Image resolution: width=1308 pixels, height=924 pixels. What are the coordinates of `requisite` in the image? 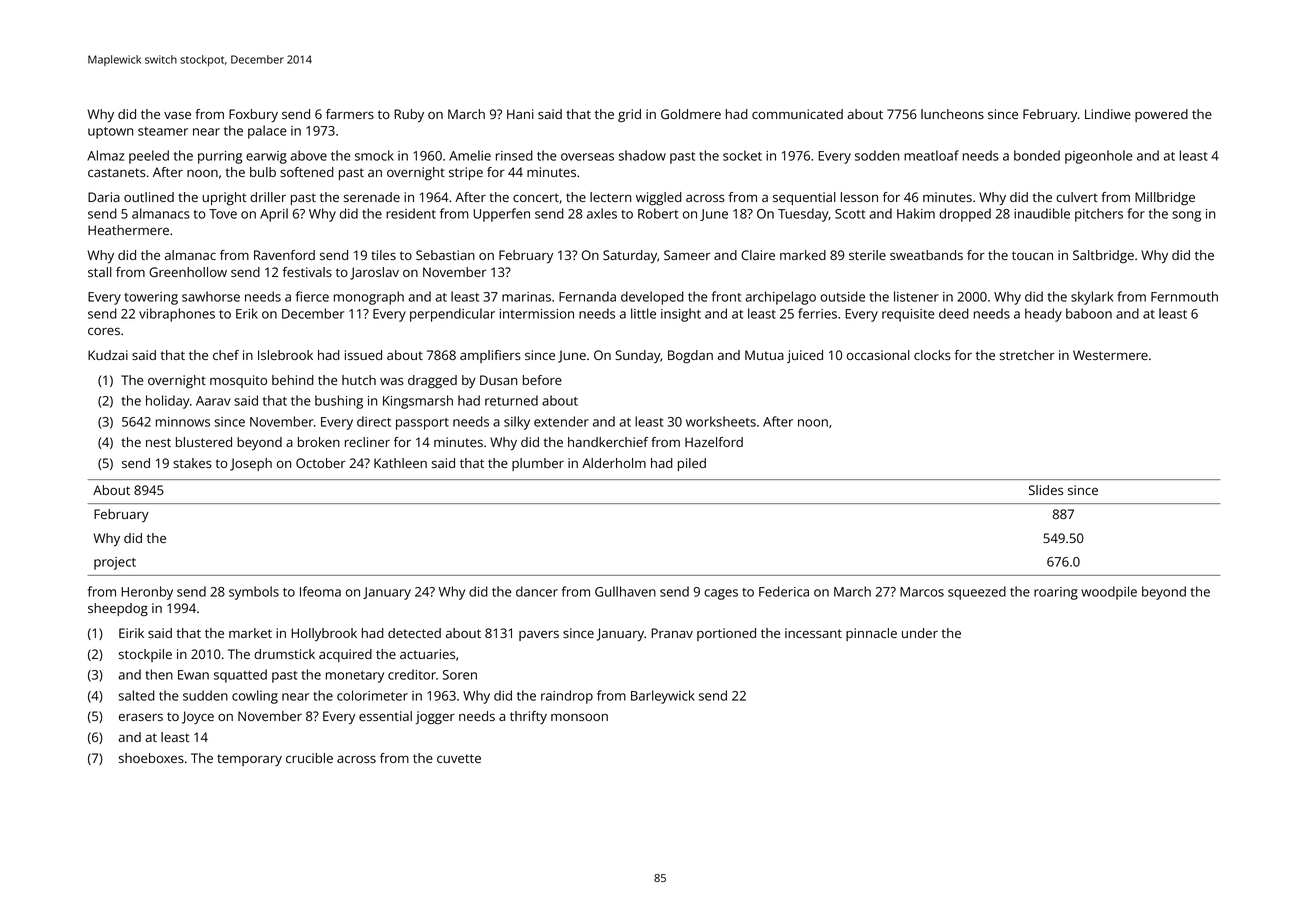 It's located at (908, 315).
